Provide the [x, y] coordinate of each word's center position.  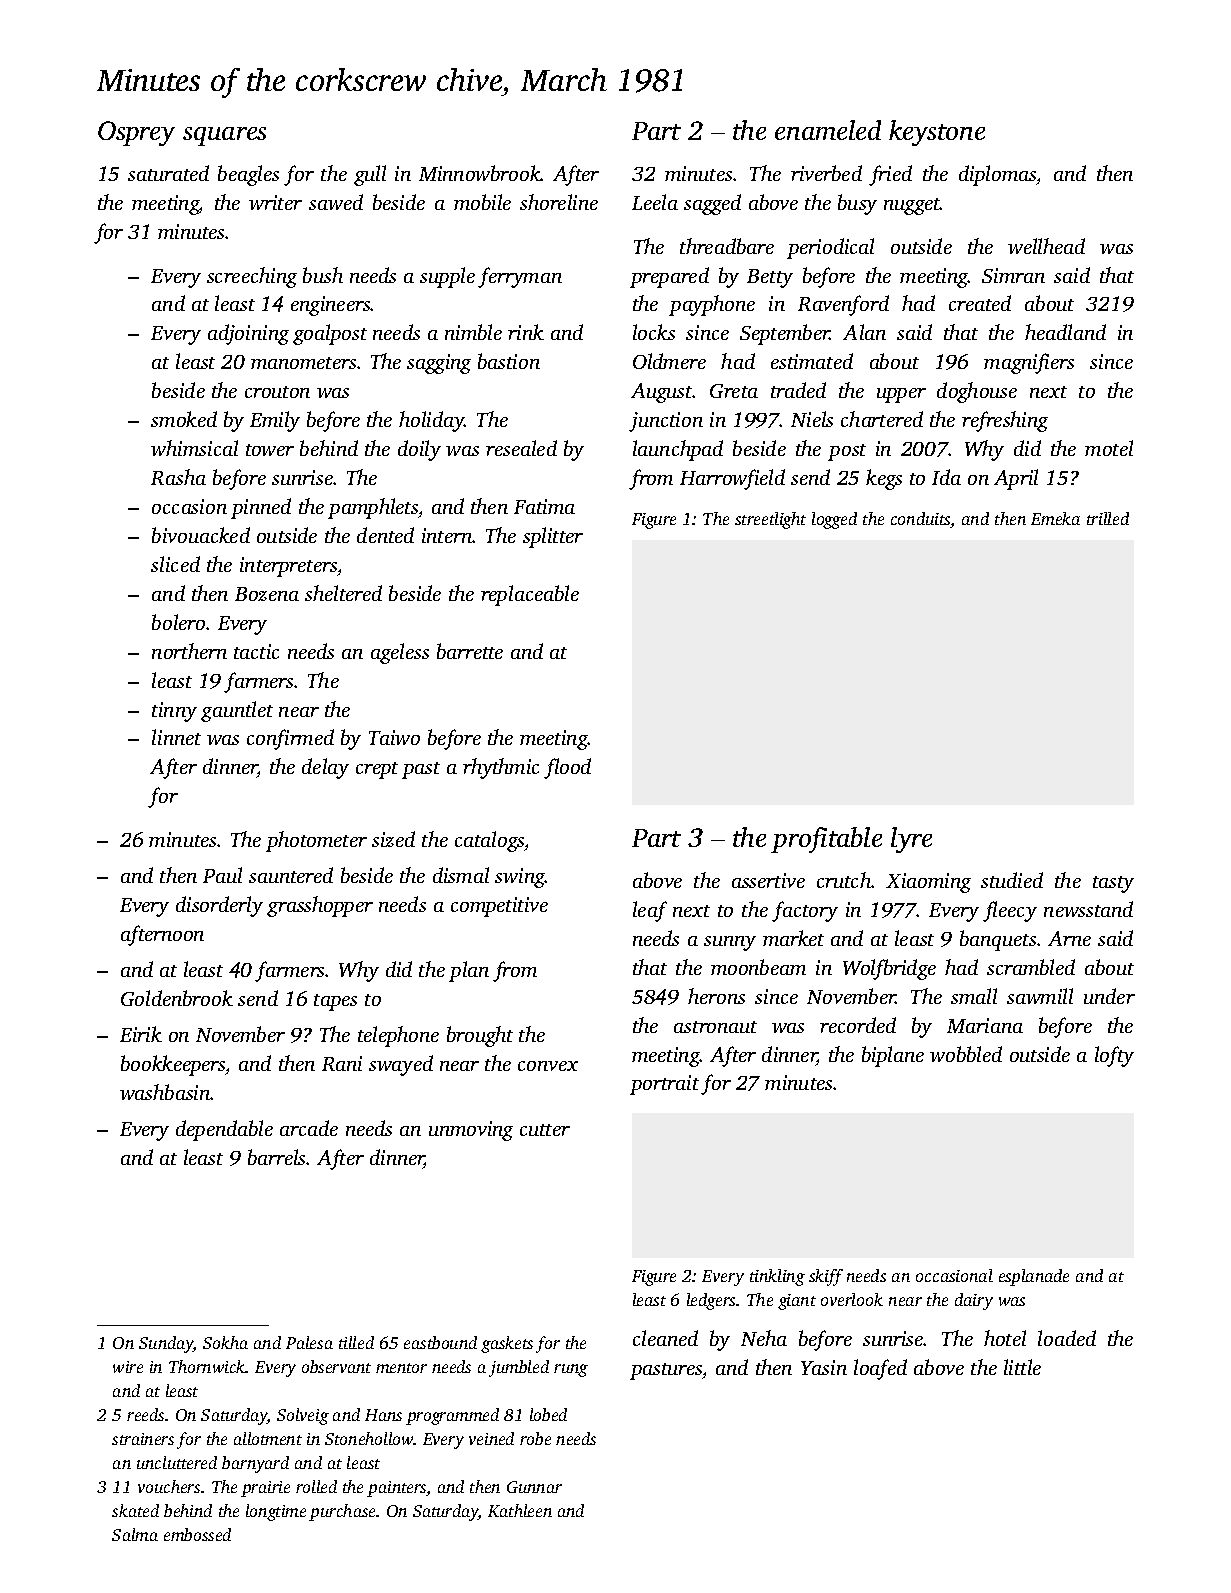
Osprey [136, 133]
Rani [342, 1063]
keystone [937, 133]
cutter [545, 1130]
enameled [828, 130]
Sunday [166, 1344]
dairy [974, 1301]
